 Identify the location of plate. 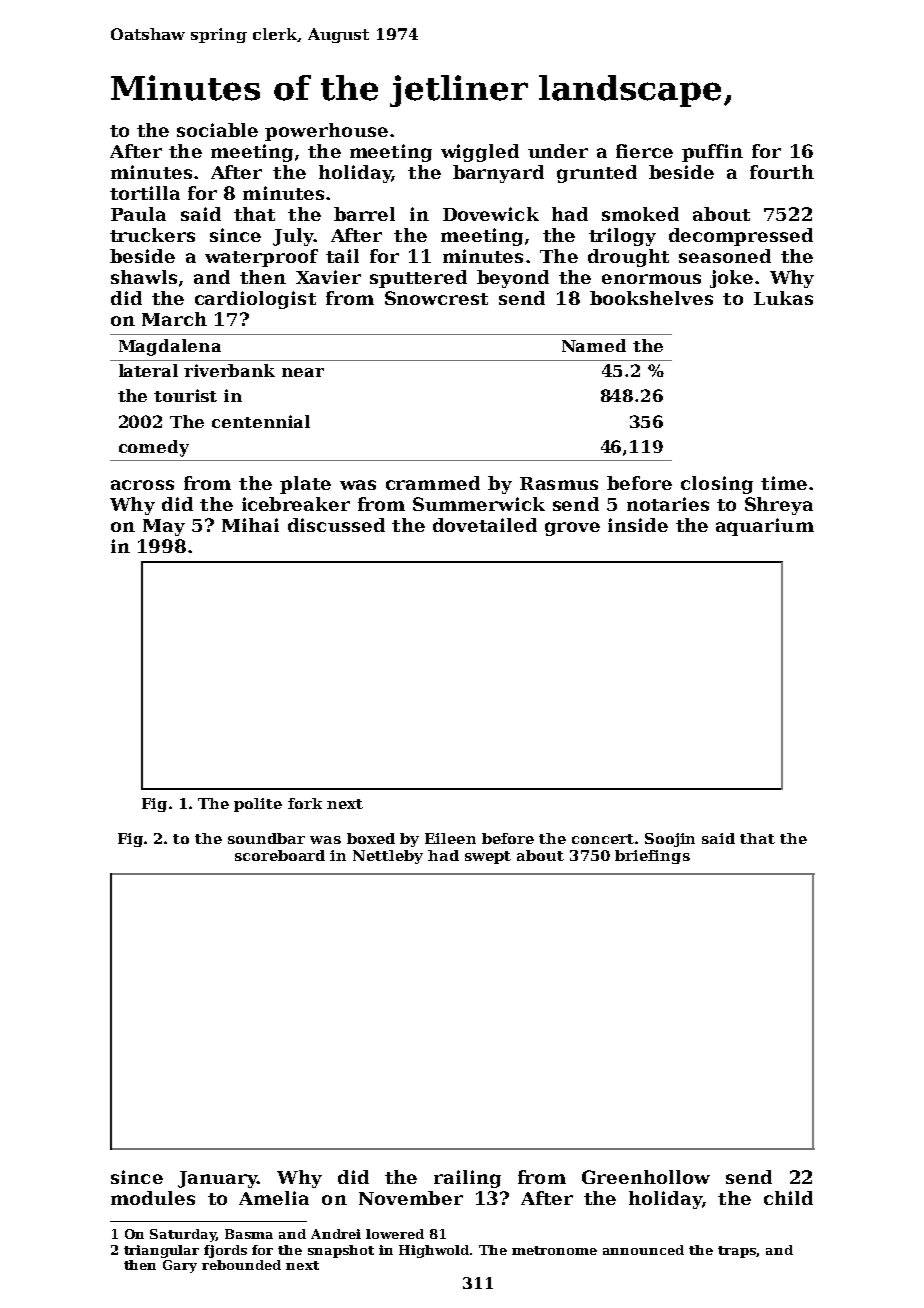
(305, 485).
